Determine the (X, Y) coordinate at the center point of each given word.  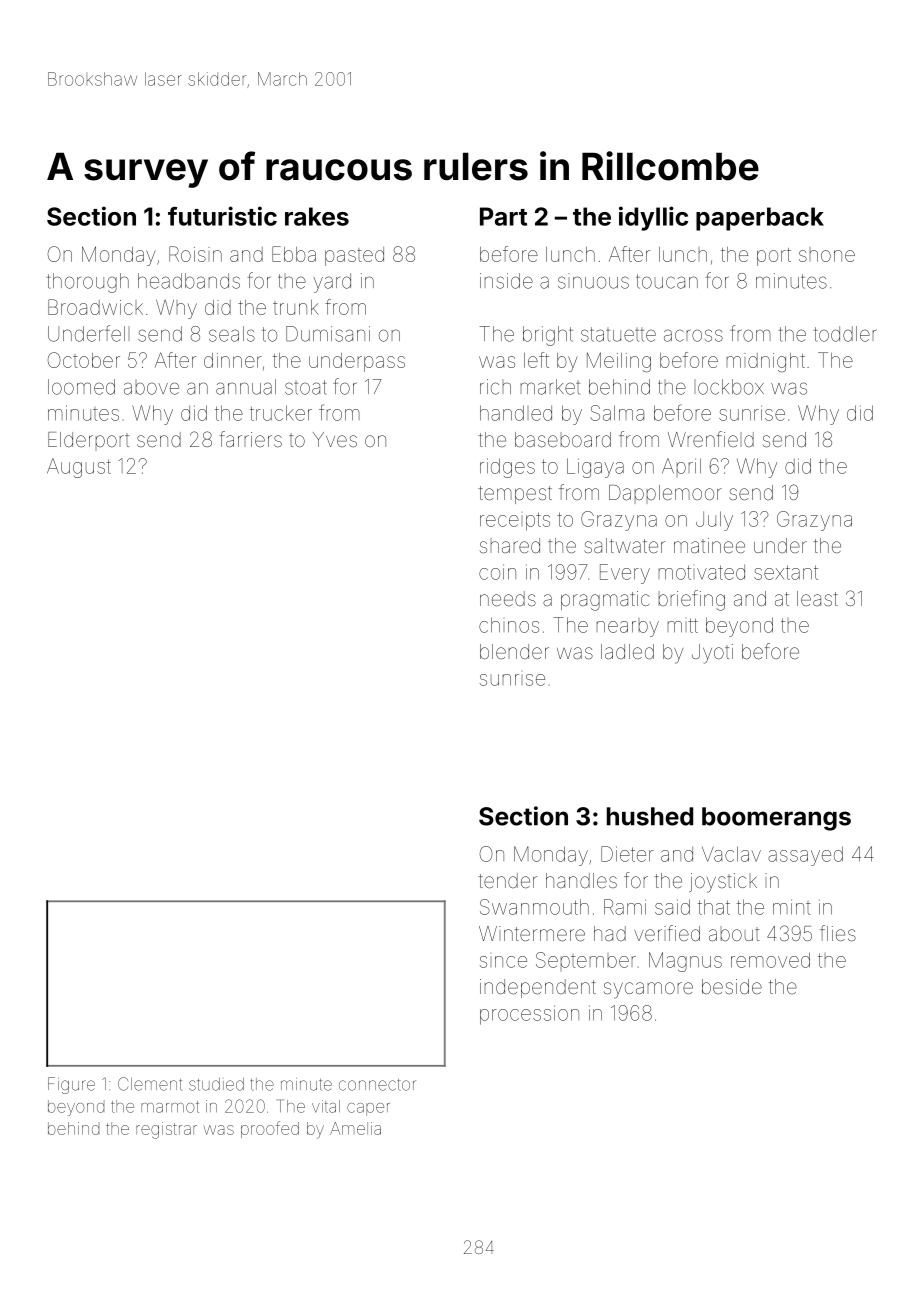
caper (368, 1109)
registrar (166, 1130)
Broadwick (95, 307)
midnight (766, 362)
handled (516, 413)
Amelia (355, 1128)
